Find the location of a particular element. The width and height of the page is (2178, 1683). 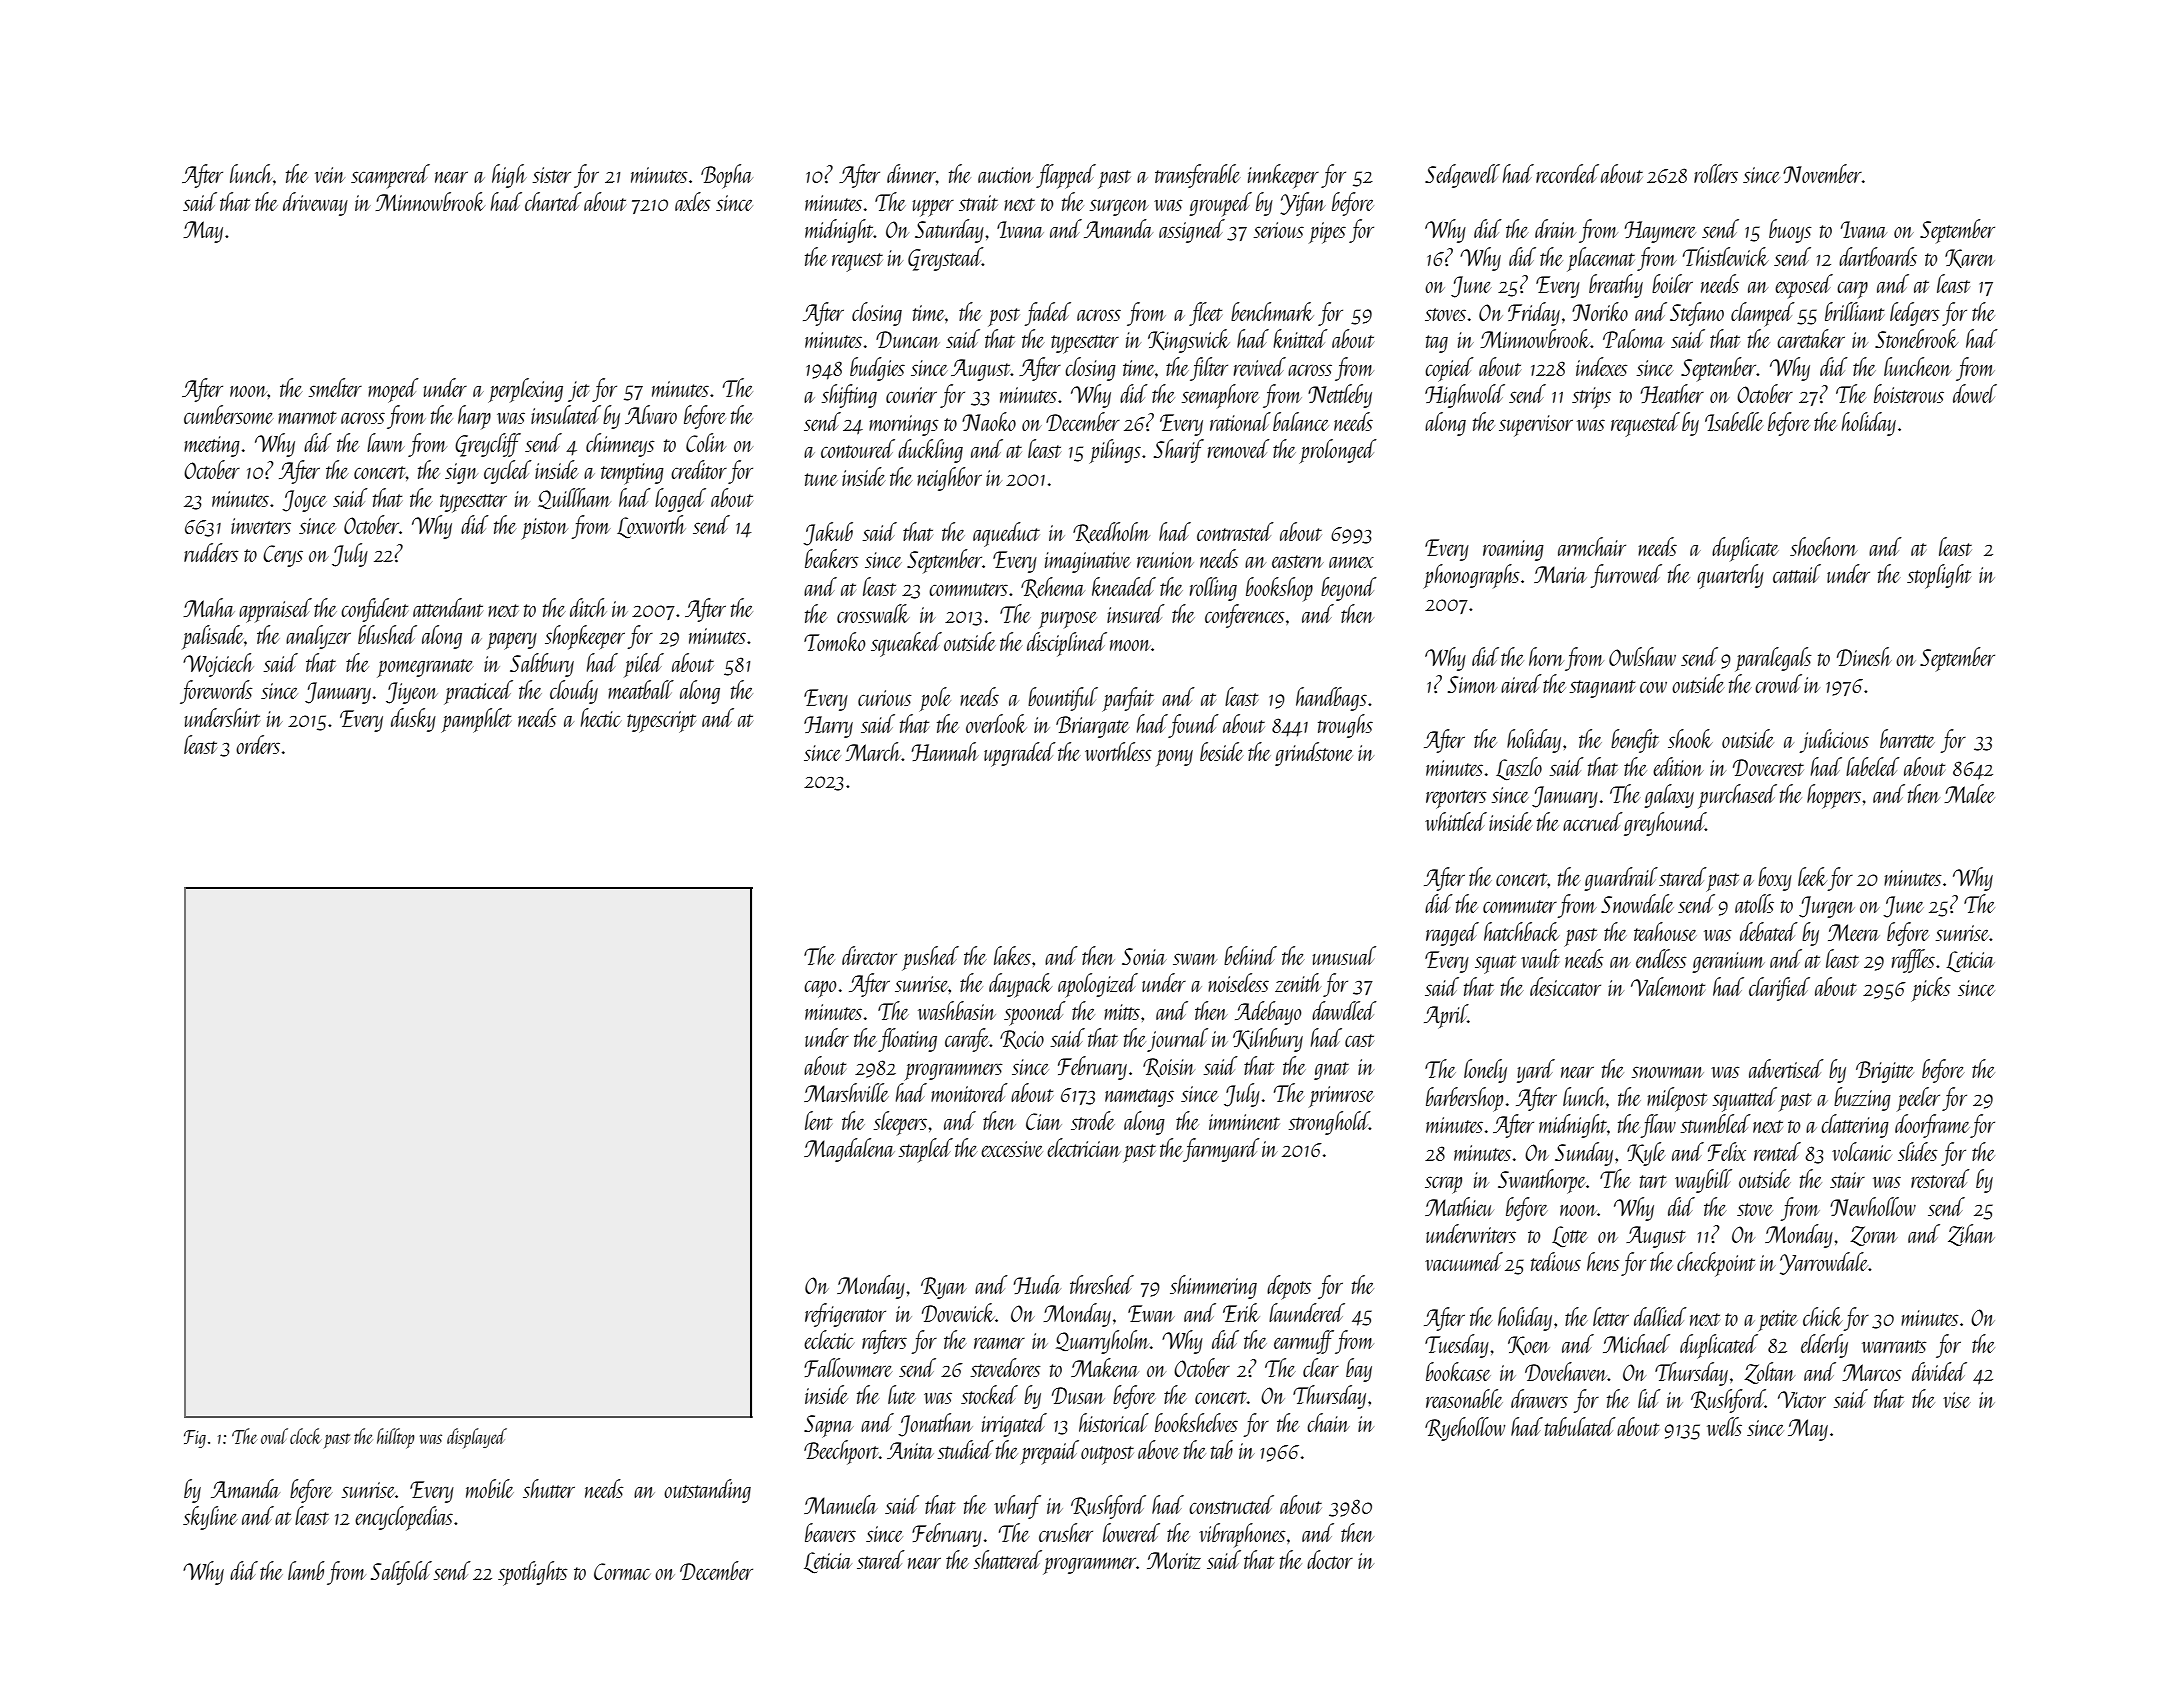

refrigerator is located at coordinates (845, 1315).
